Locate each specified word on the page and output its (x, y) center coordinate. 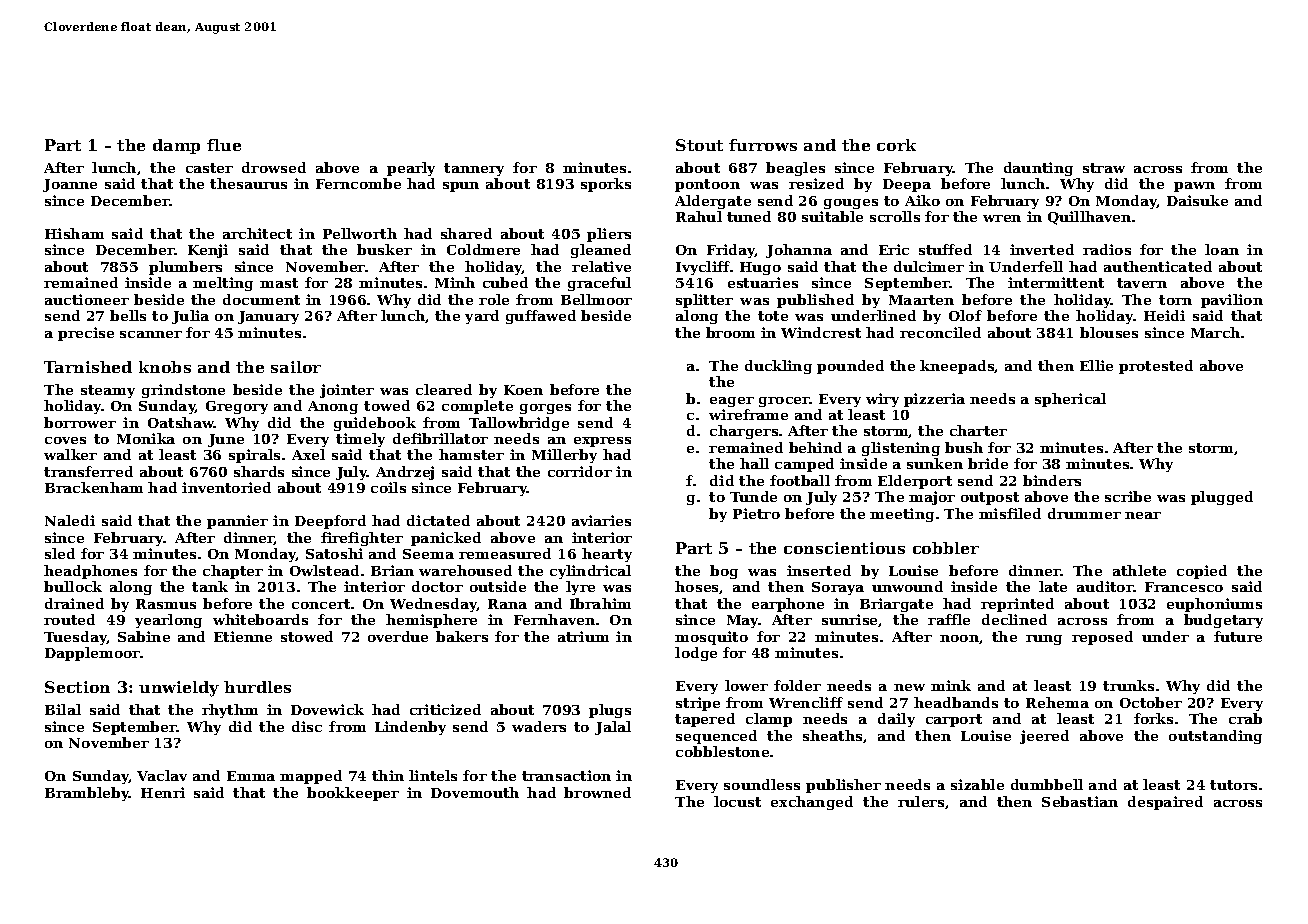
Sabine (144, 636)
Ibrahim (600, 603)
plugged (1222, 498)
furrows (763, 145)
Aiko (922, 200)
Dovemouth (475, 792)
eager (732, 402)
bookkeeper (353, 794)
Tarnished (88, 367)
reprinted (1017, 605)
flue (224, 145)
